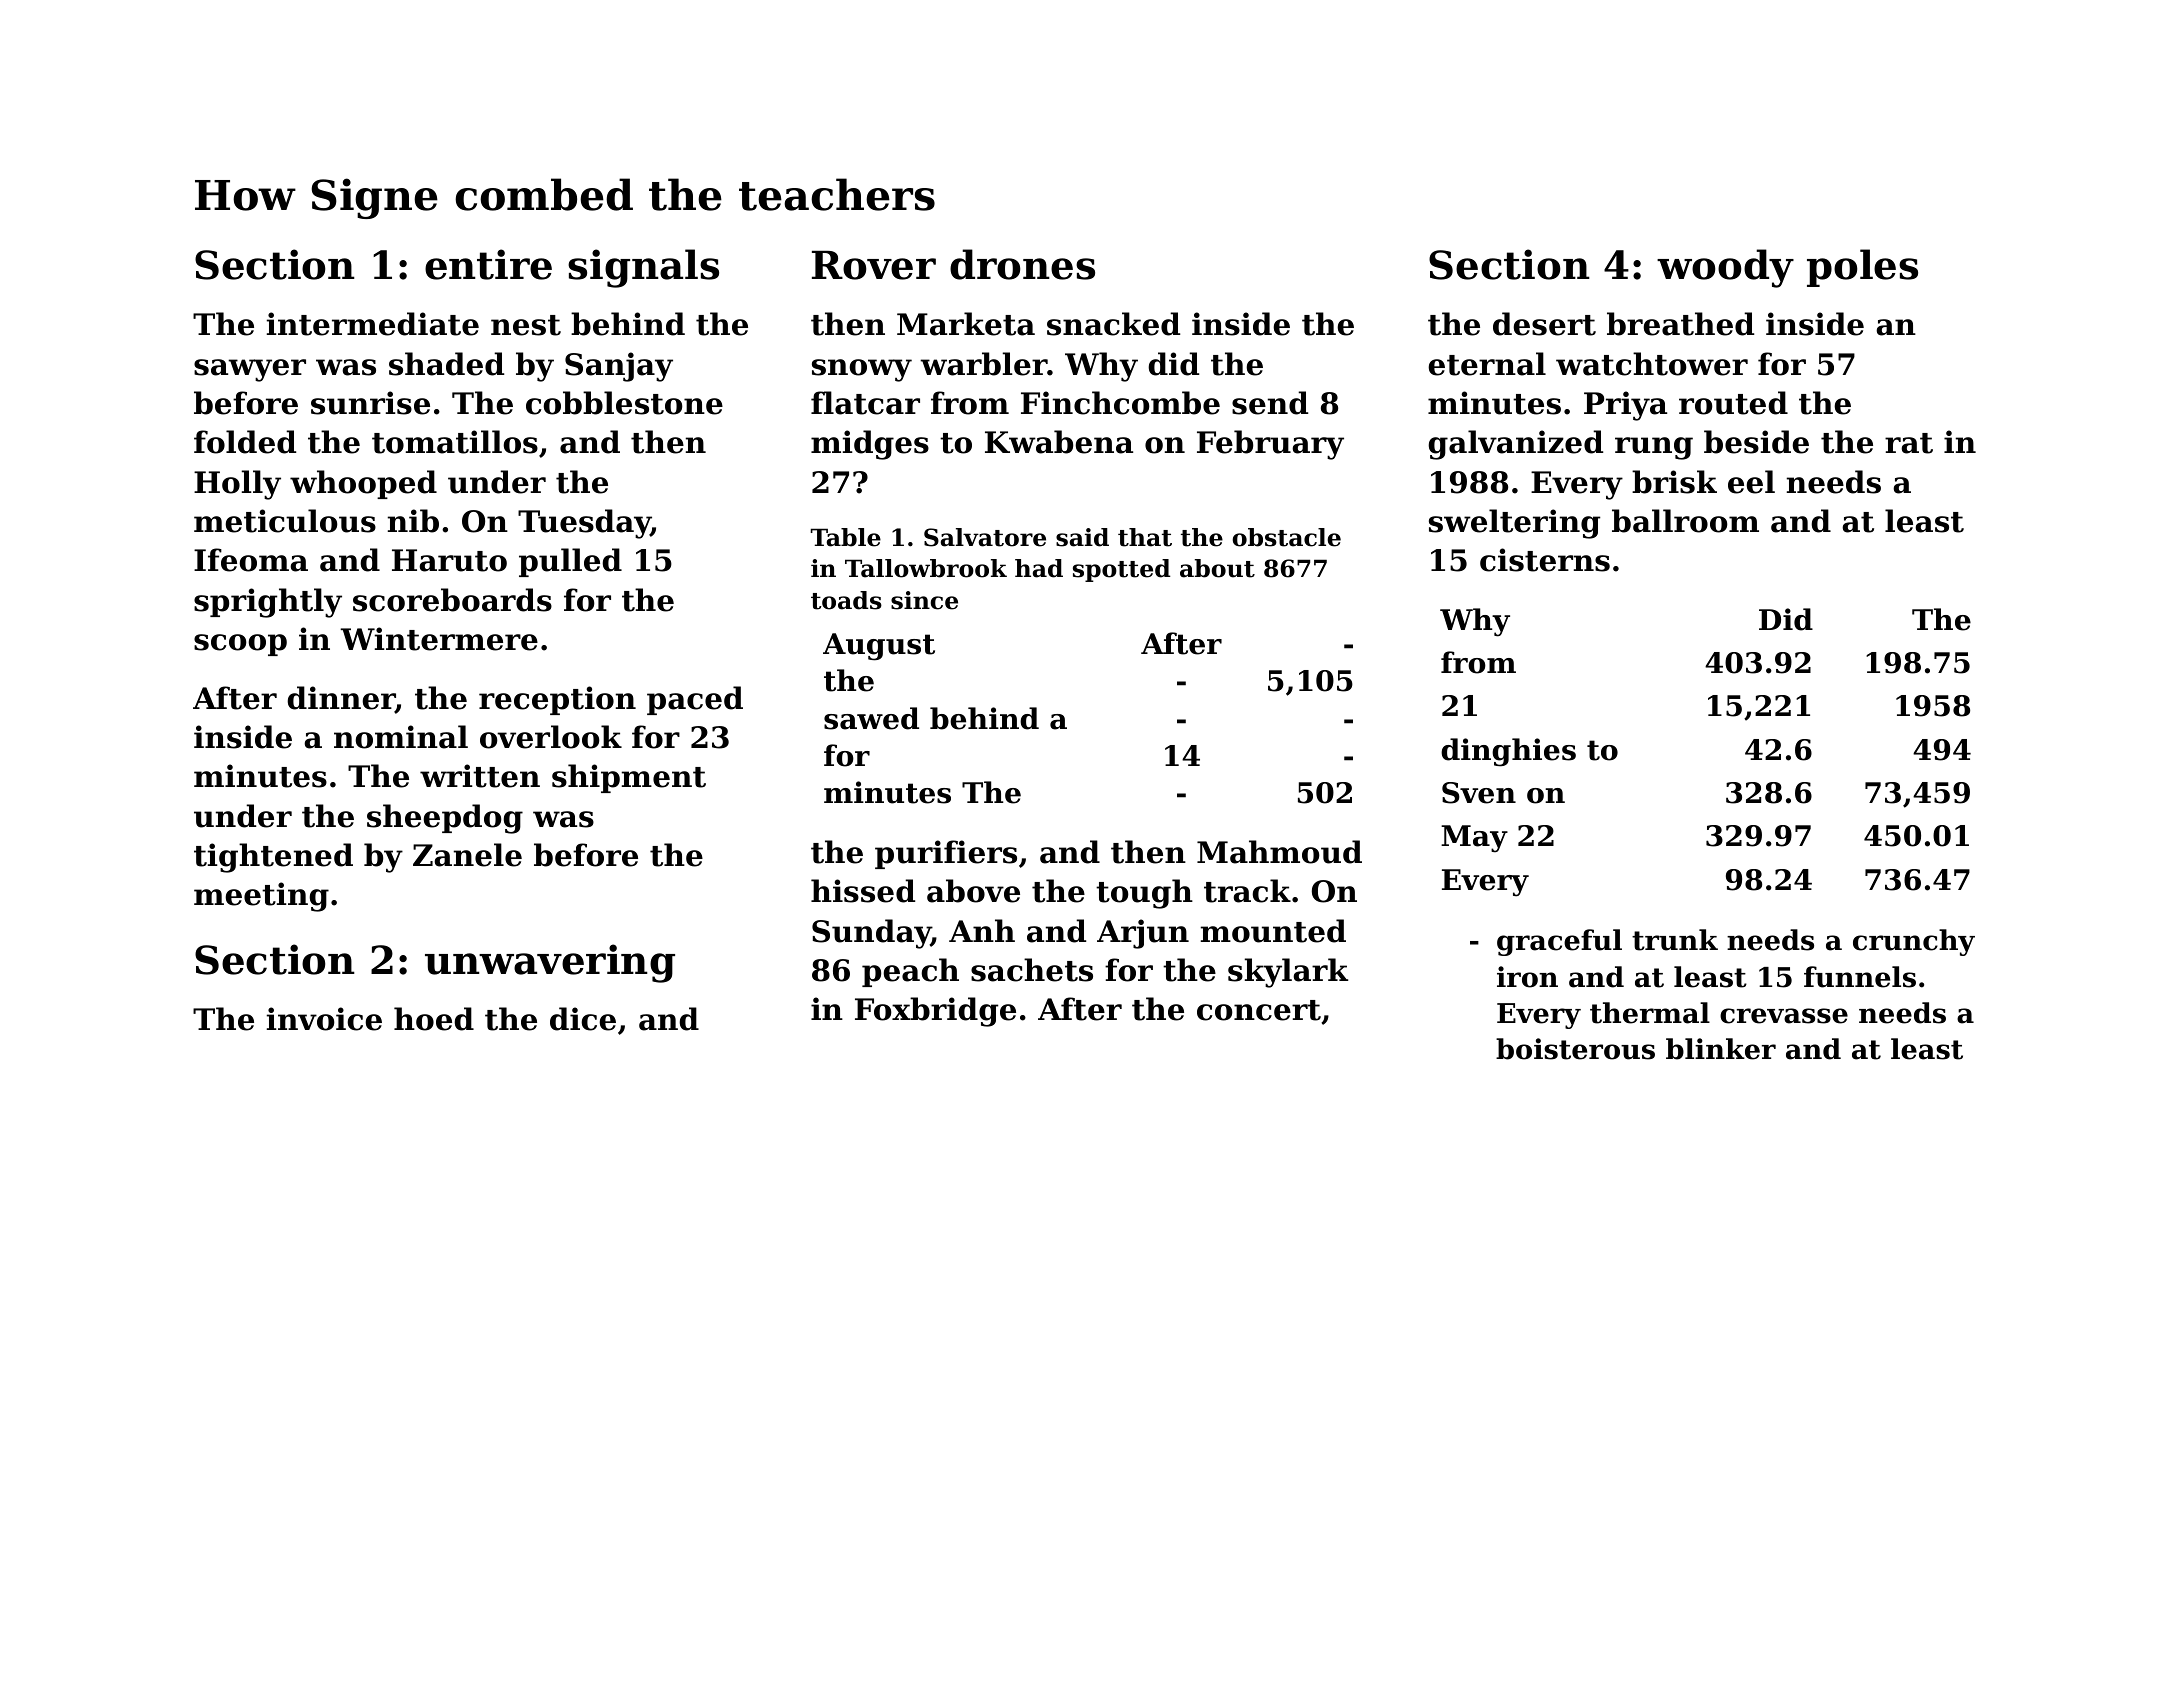  Describe the element at coordinates (467, 855) in the image. I see `Zanele` at that location.
